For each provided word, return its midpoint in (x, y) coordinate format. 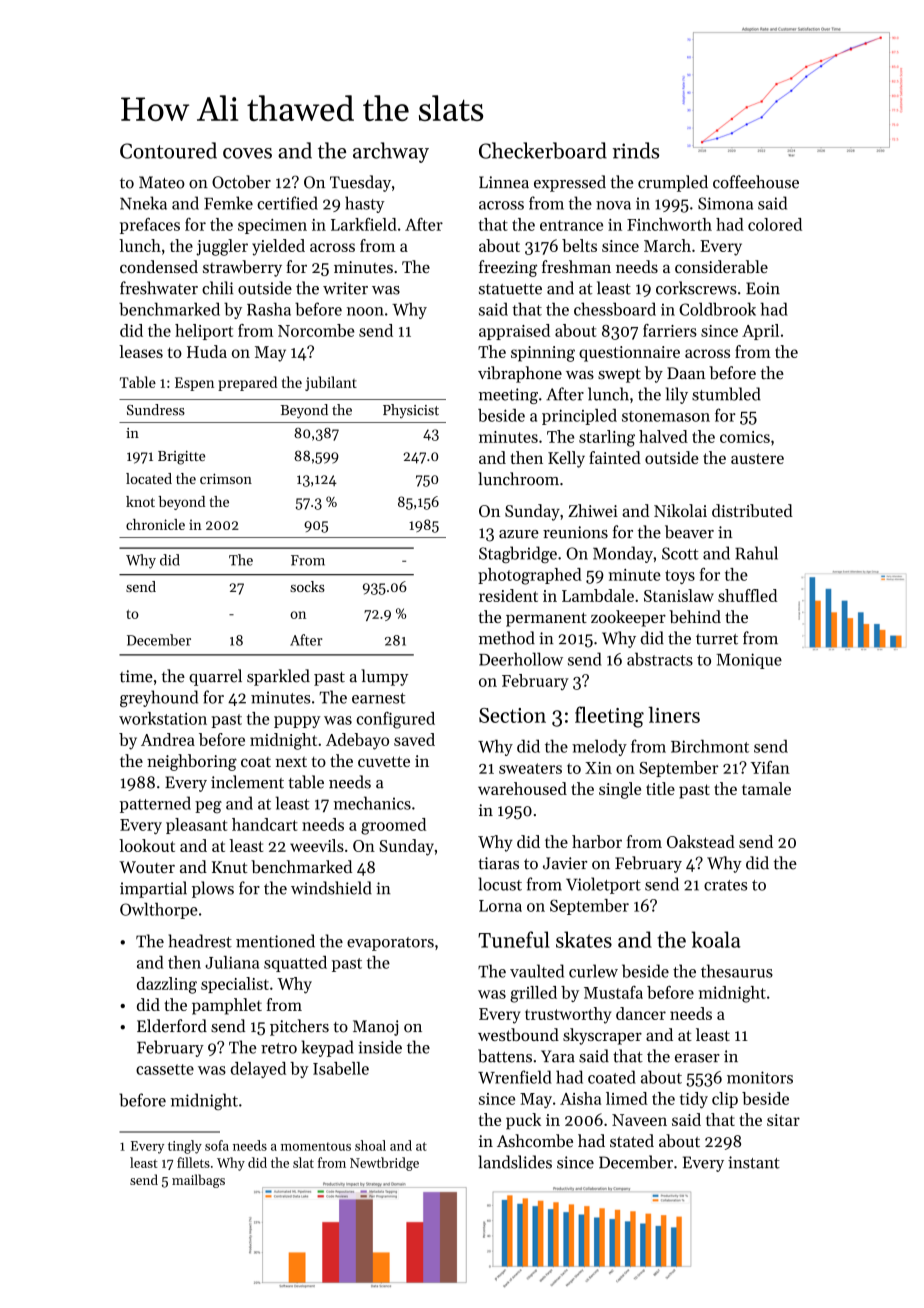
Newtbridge (384, 1164)
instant (754, 1162)
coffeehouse (756, 182)
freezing (508, 268)
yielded (278, 247)
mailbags (198, 1181)
